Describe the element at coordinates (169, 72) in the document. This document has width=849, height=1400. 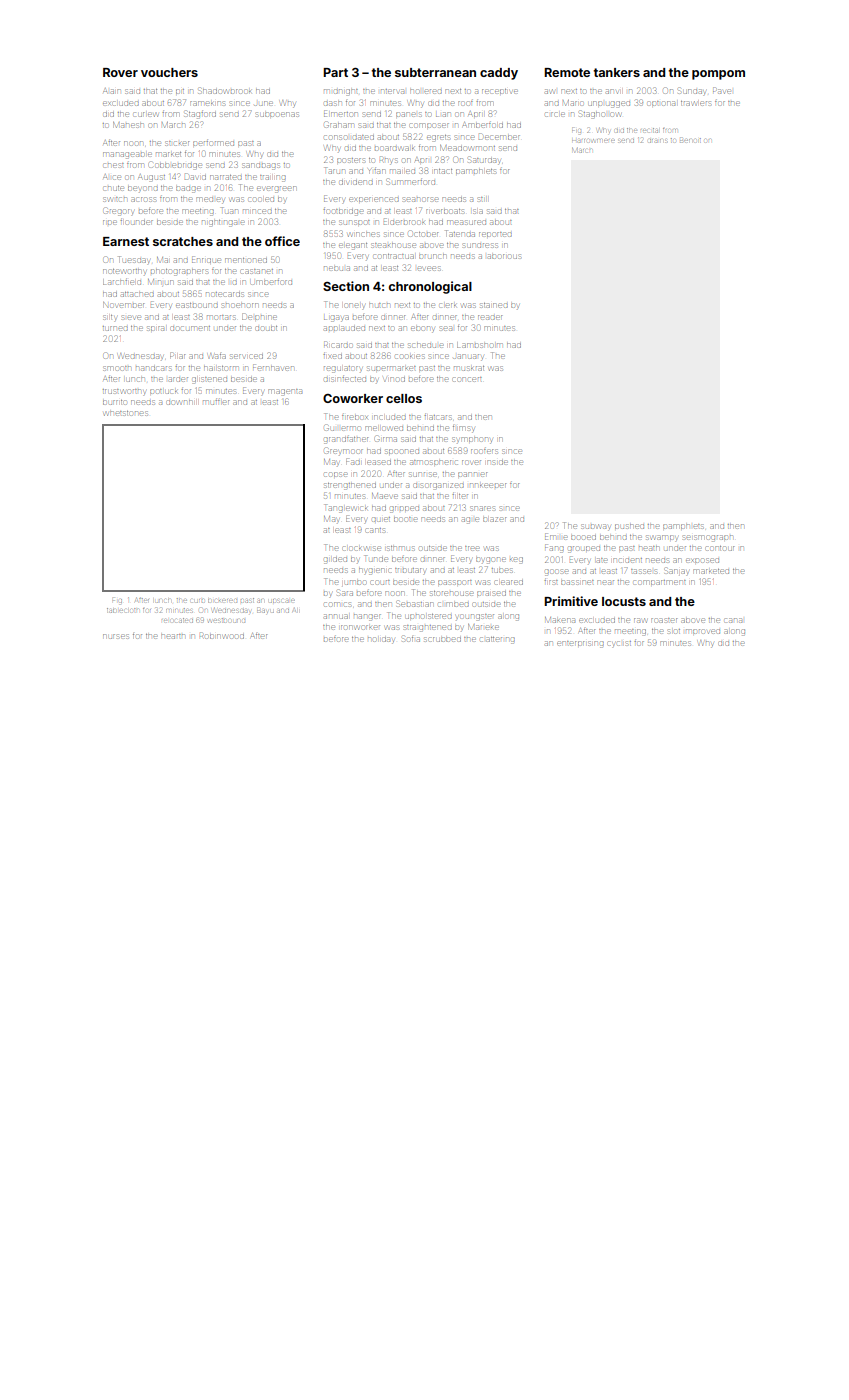
I see `vouchers` at that location.
